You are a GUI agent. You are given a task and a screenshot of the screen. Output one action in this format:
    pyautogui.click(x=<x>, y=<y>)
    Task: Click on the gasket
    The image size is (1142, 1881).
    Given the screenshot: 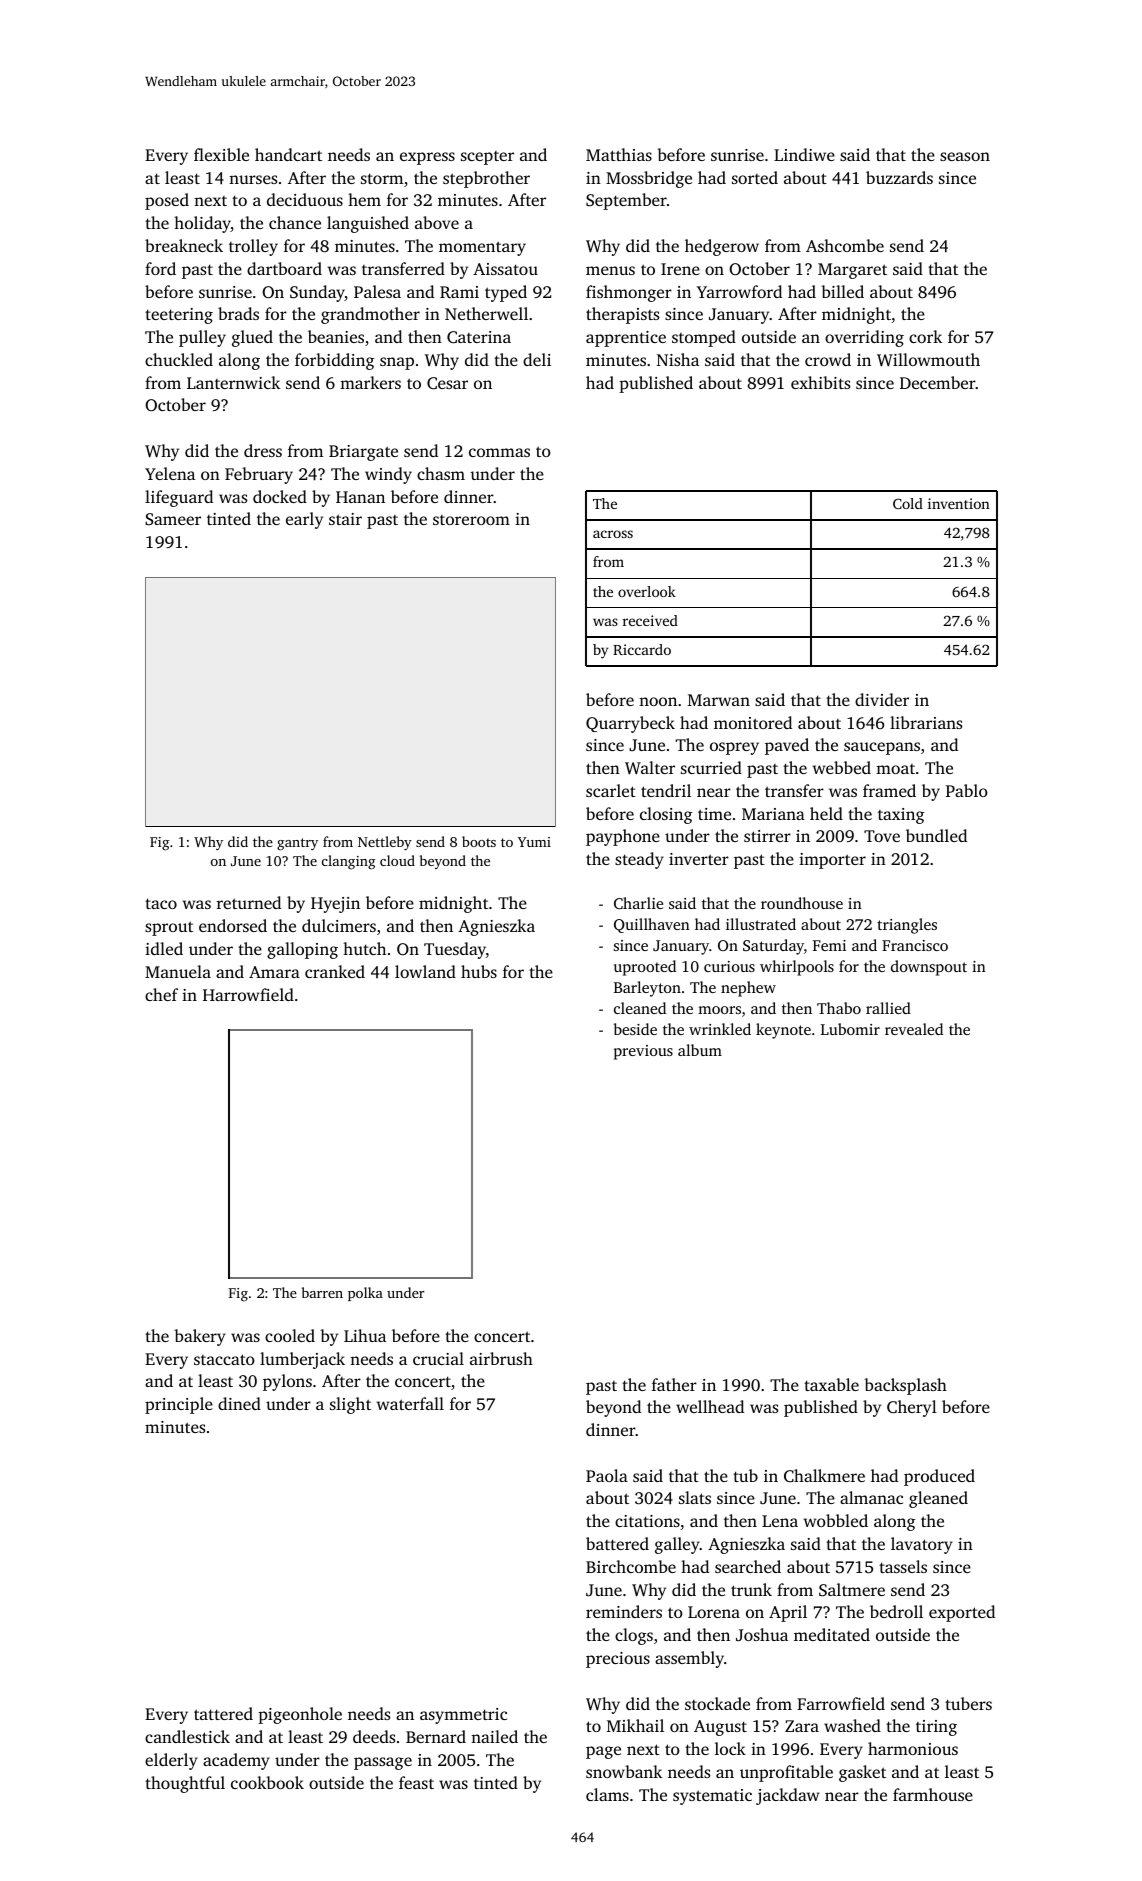 What is the action you would take?
    pyautogui.click(x=862, y=1773)
